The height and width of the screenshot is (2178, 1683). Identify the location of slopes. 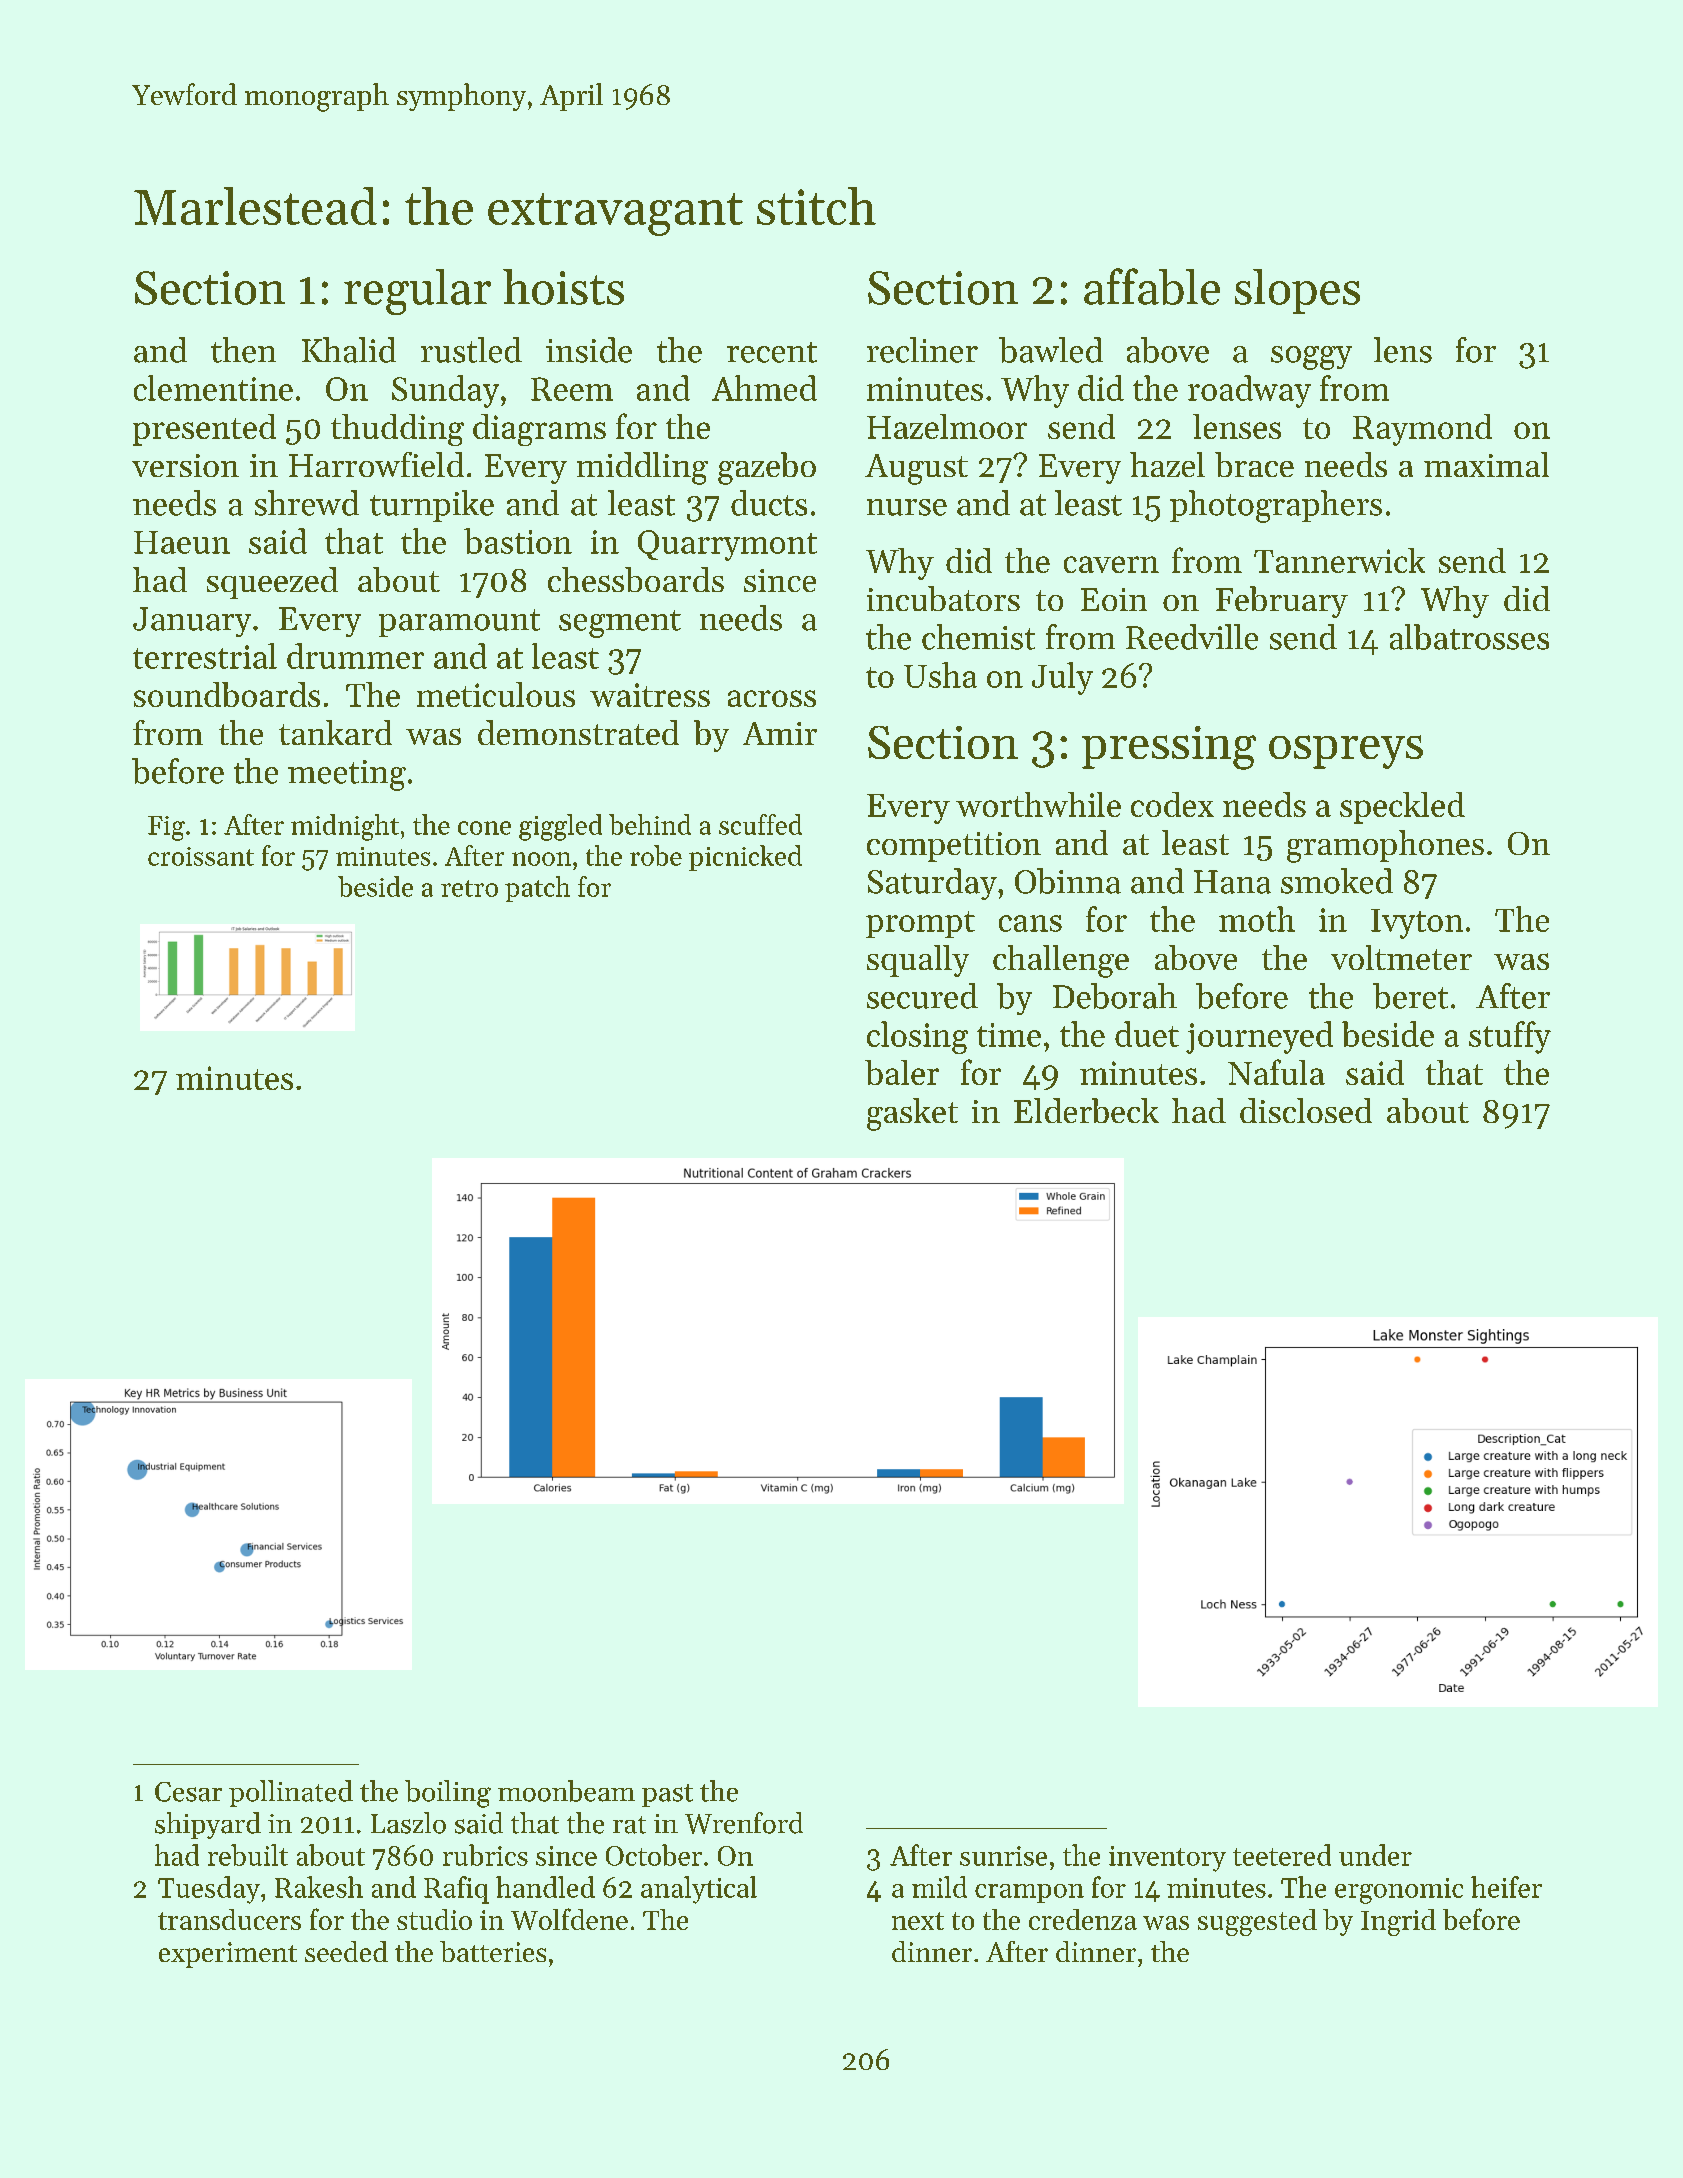
(1297, 291).
